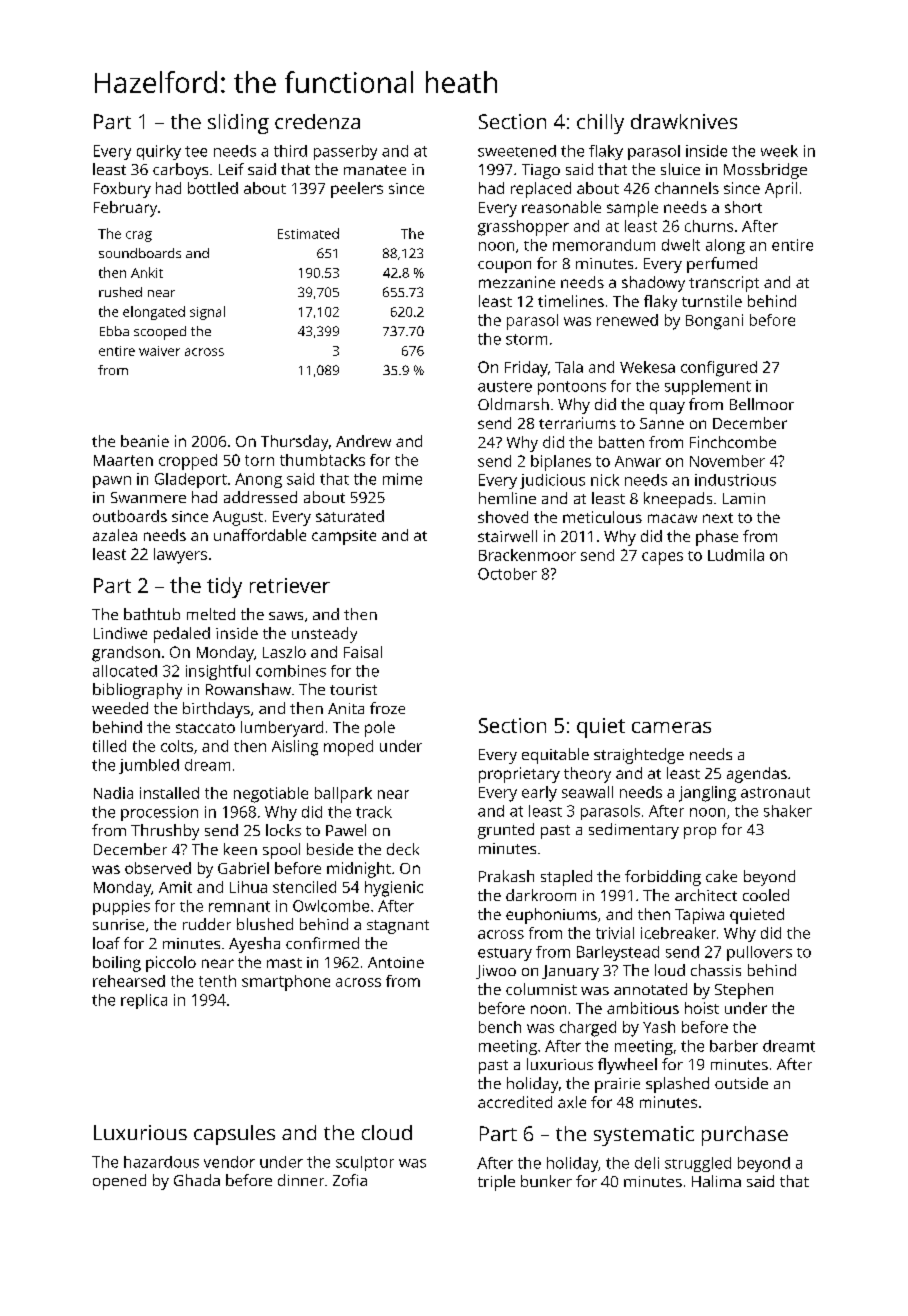 The width and height of the screenshot is (908, 1316). What do you see at coordinates (687, 188) in the screenshot?
I see `channels` at bounding box center [687, 188].
